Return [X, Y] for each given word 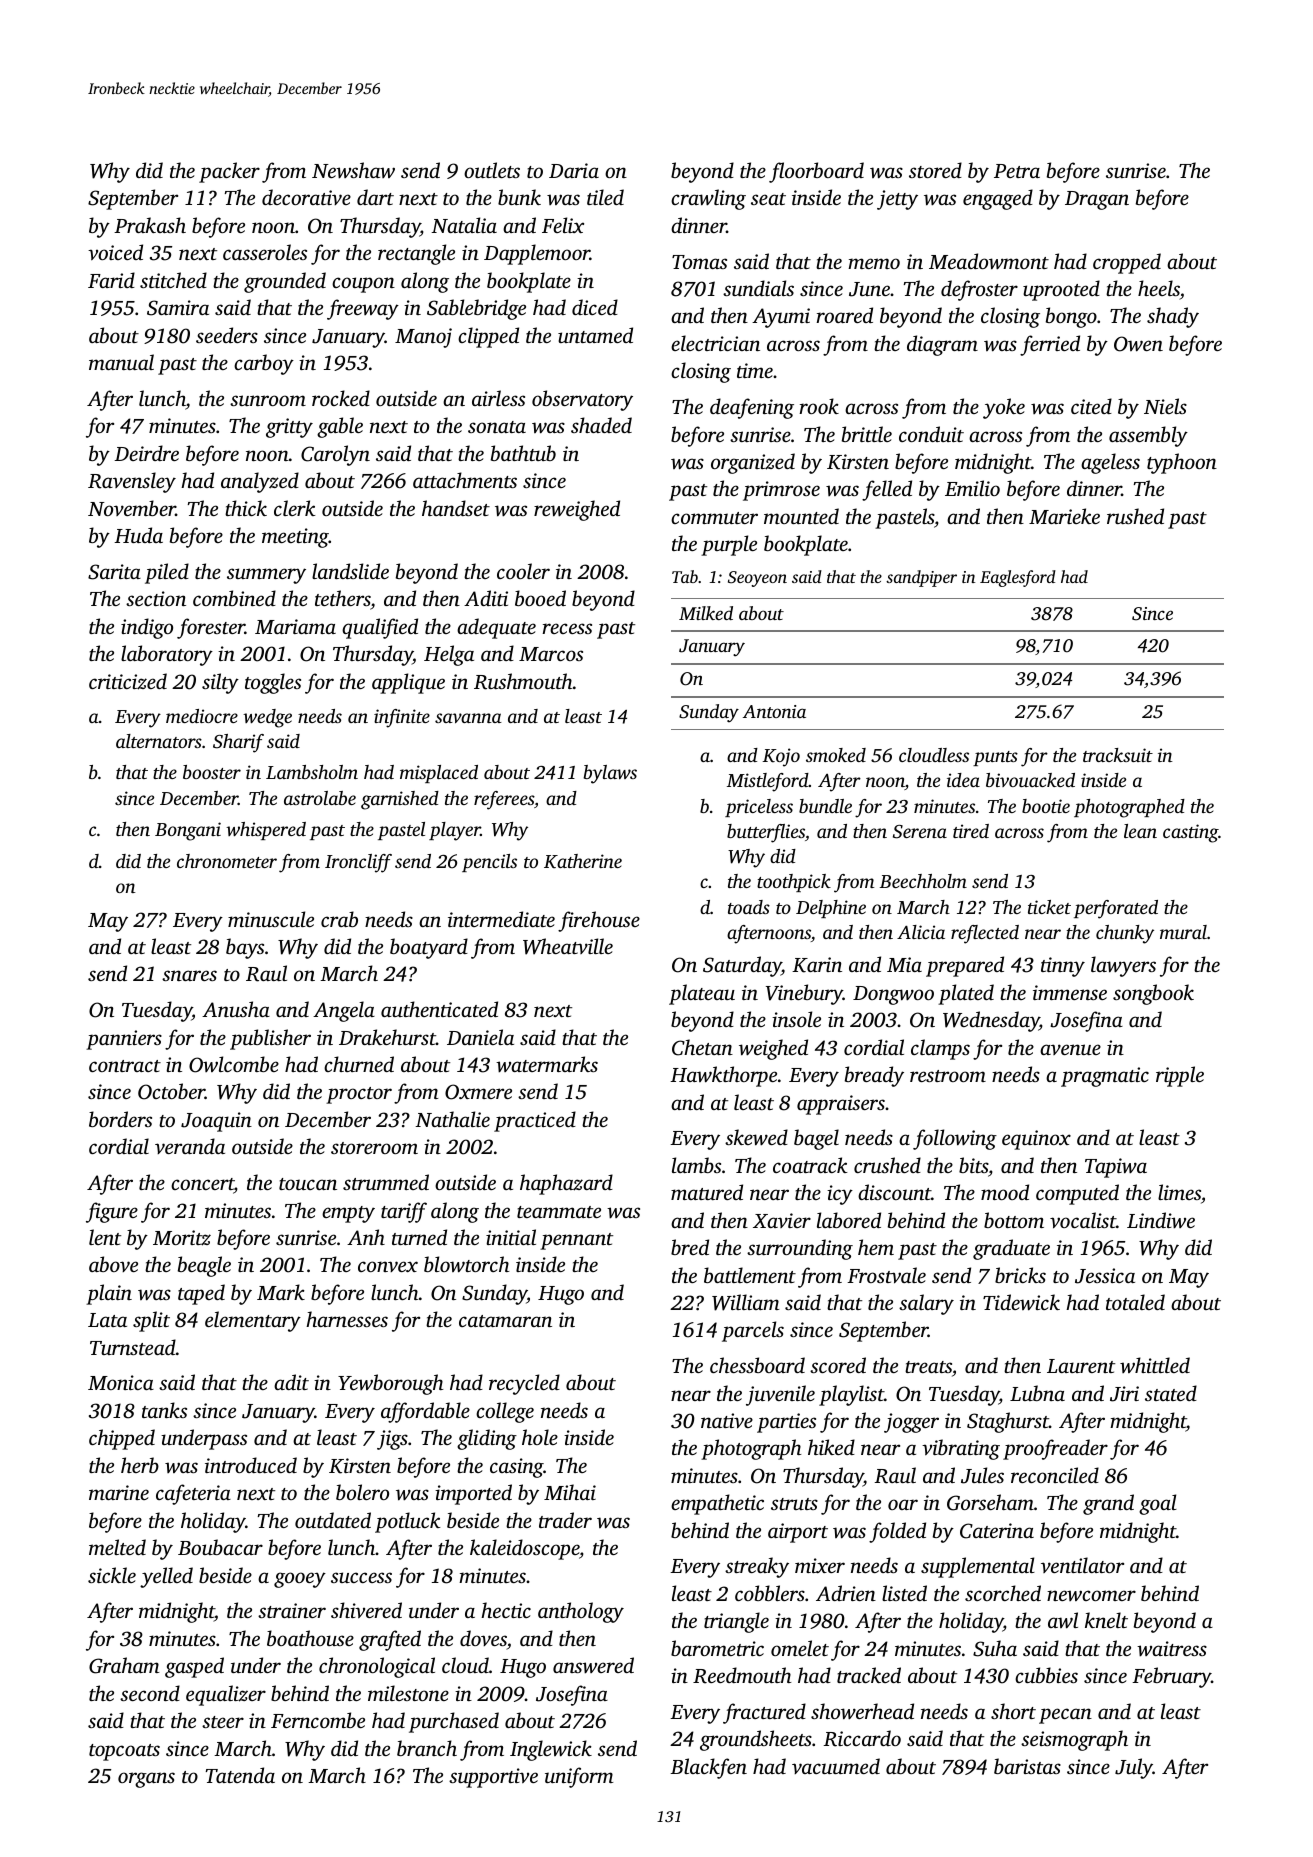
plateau [702, 994]
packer [229, 172]
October [171, 1091]
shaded [601, 425]
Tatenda [240, 1775]
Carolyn [335, 455]
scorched [1003, 1593]
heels [1159, 288]
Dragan [1097, 200]
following [955, 1139]
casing [517, 1468]
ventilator [1082, 1565]
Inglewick [551, 1750]
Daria [574, 170]
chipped [122, 1439]
